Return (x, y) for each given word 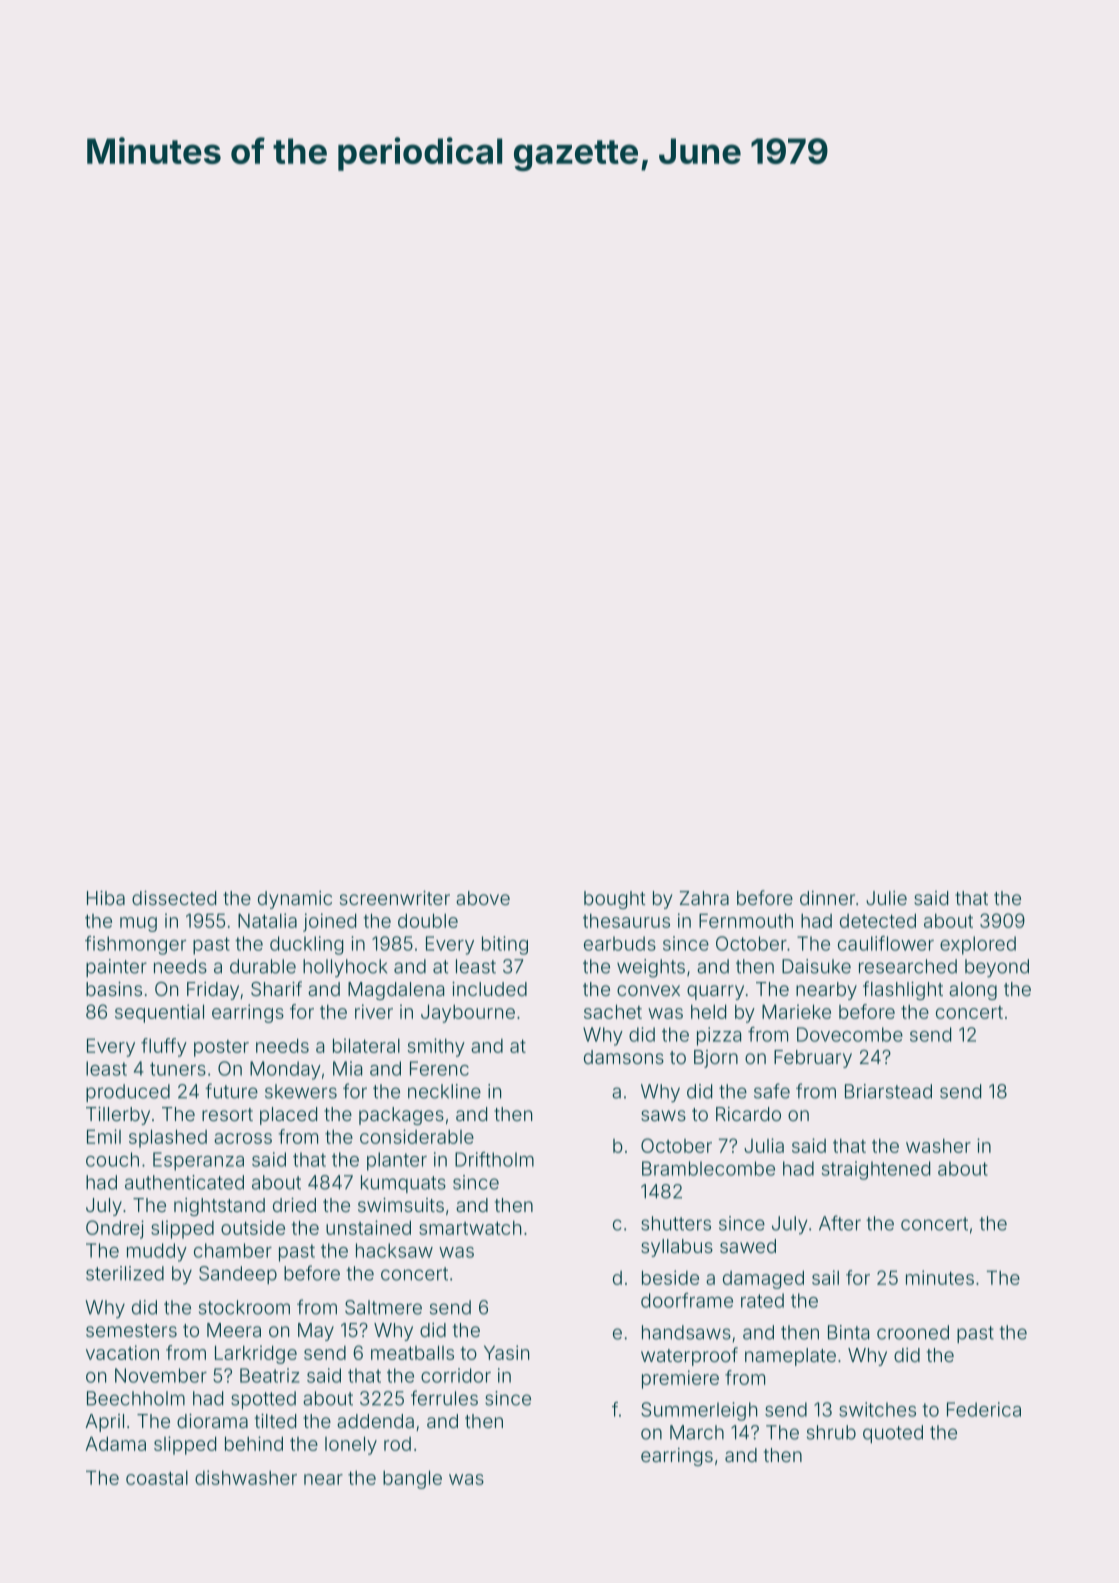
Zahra (704, 898)
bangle (412, 1479)
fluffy (164, 1047)
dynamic (295, 900)
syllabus (677, 1248)
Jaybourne (468, 1013)
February (813, 1059)
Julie (886, 898)
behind (254, 1443)
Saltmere (383, 1307)
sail (825, 1277)
